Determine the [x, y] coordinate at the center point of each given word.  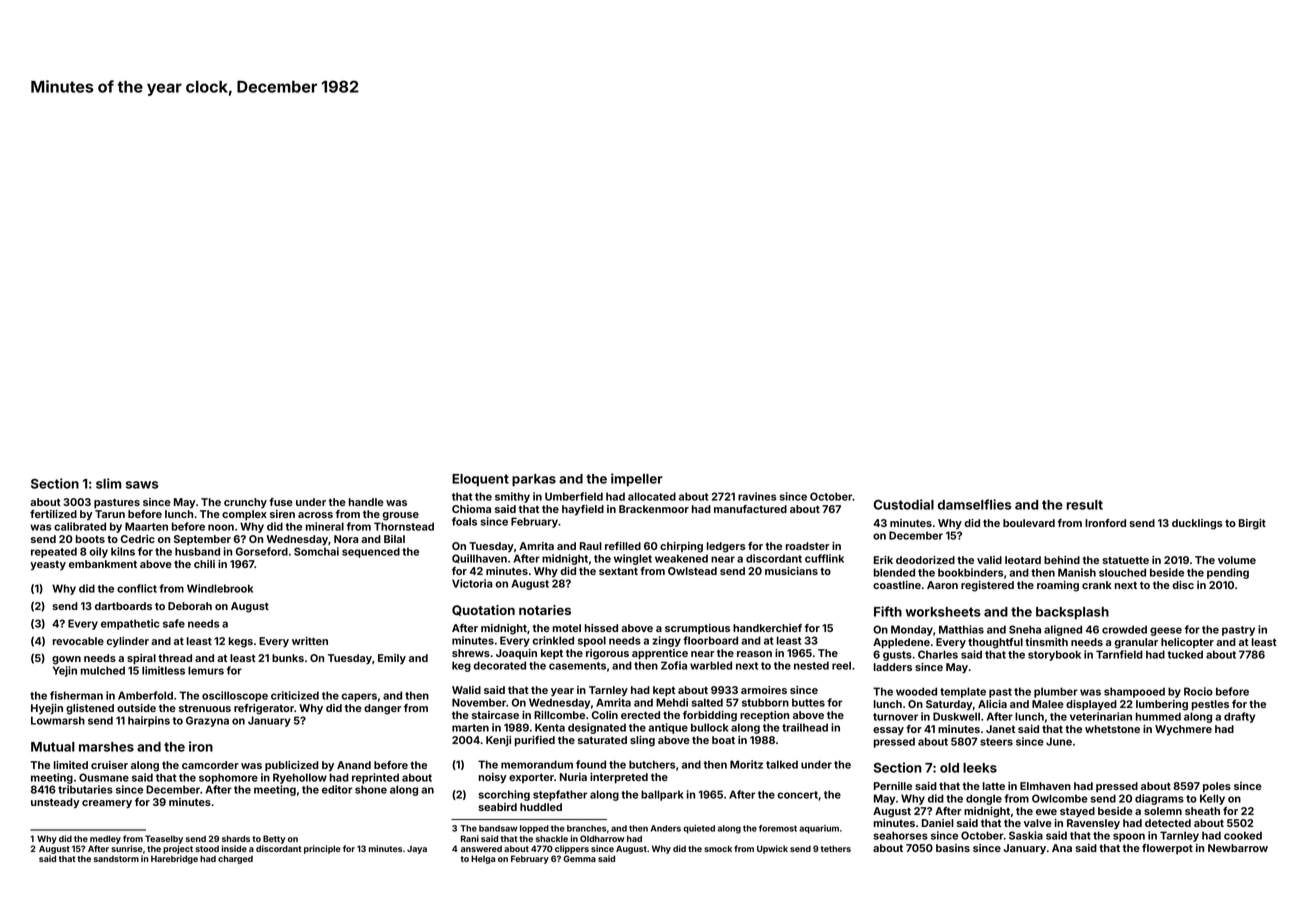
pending [1228, 573]
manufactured [750, 509]
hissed [601, 628]
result [1085, 505]
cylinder [127, 642]
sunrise [127, 848]
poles [1217, 787]
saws [142, 485]
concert [797, 795]
